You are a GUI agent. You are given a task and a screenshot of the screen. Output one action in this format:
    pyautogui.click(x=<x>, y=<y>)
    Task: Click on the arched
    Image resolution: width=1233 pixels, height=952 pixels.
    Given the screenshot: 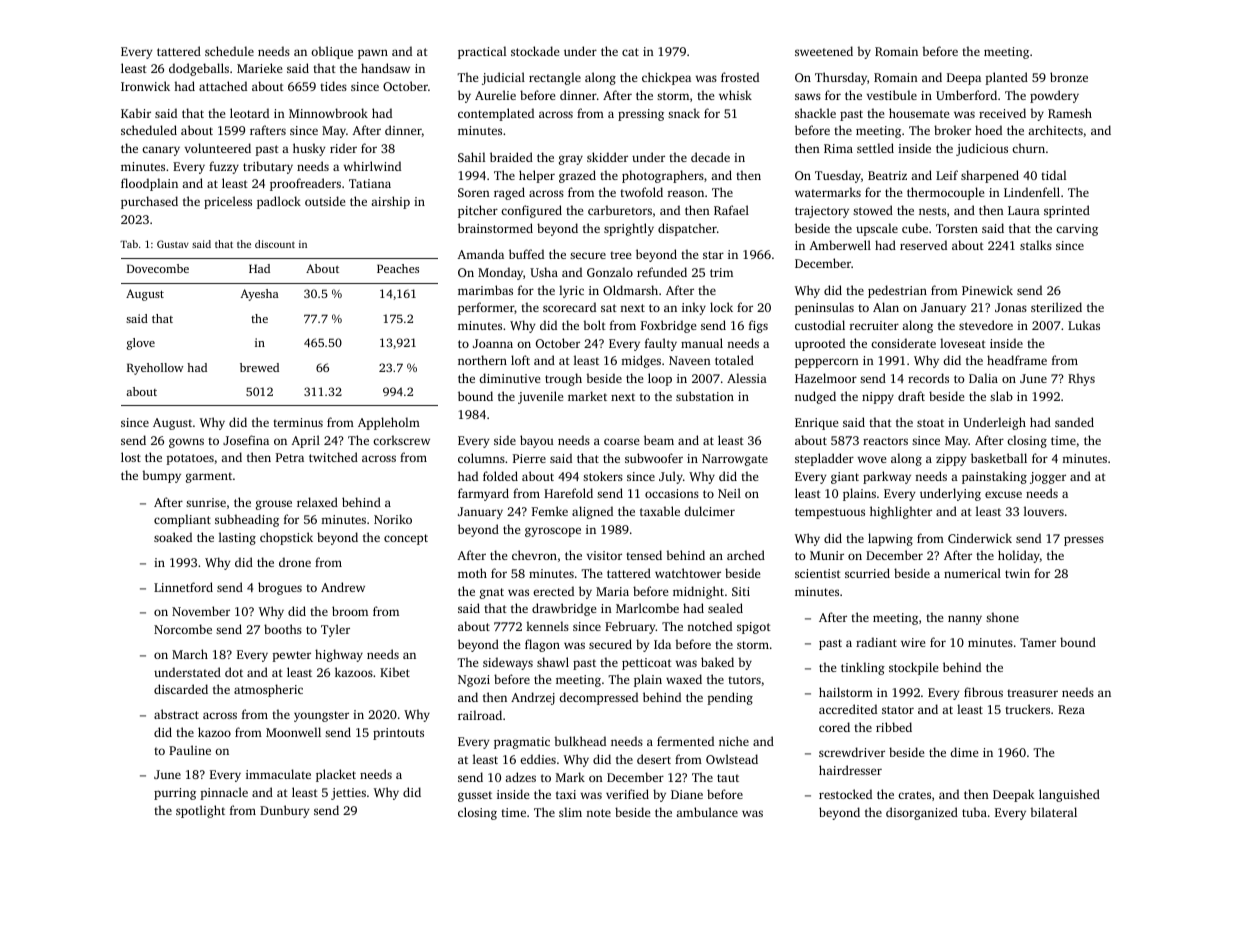 What is the action you would take?
    pyautogui.click(x=746, y=555)
